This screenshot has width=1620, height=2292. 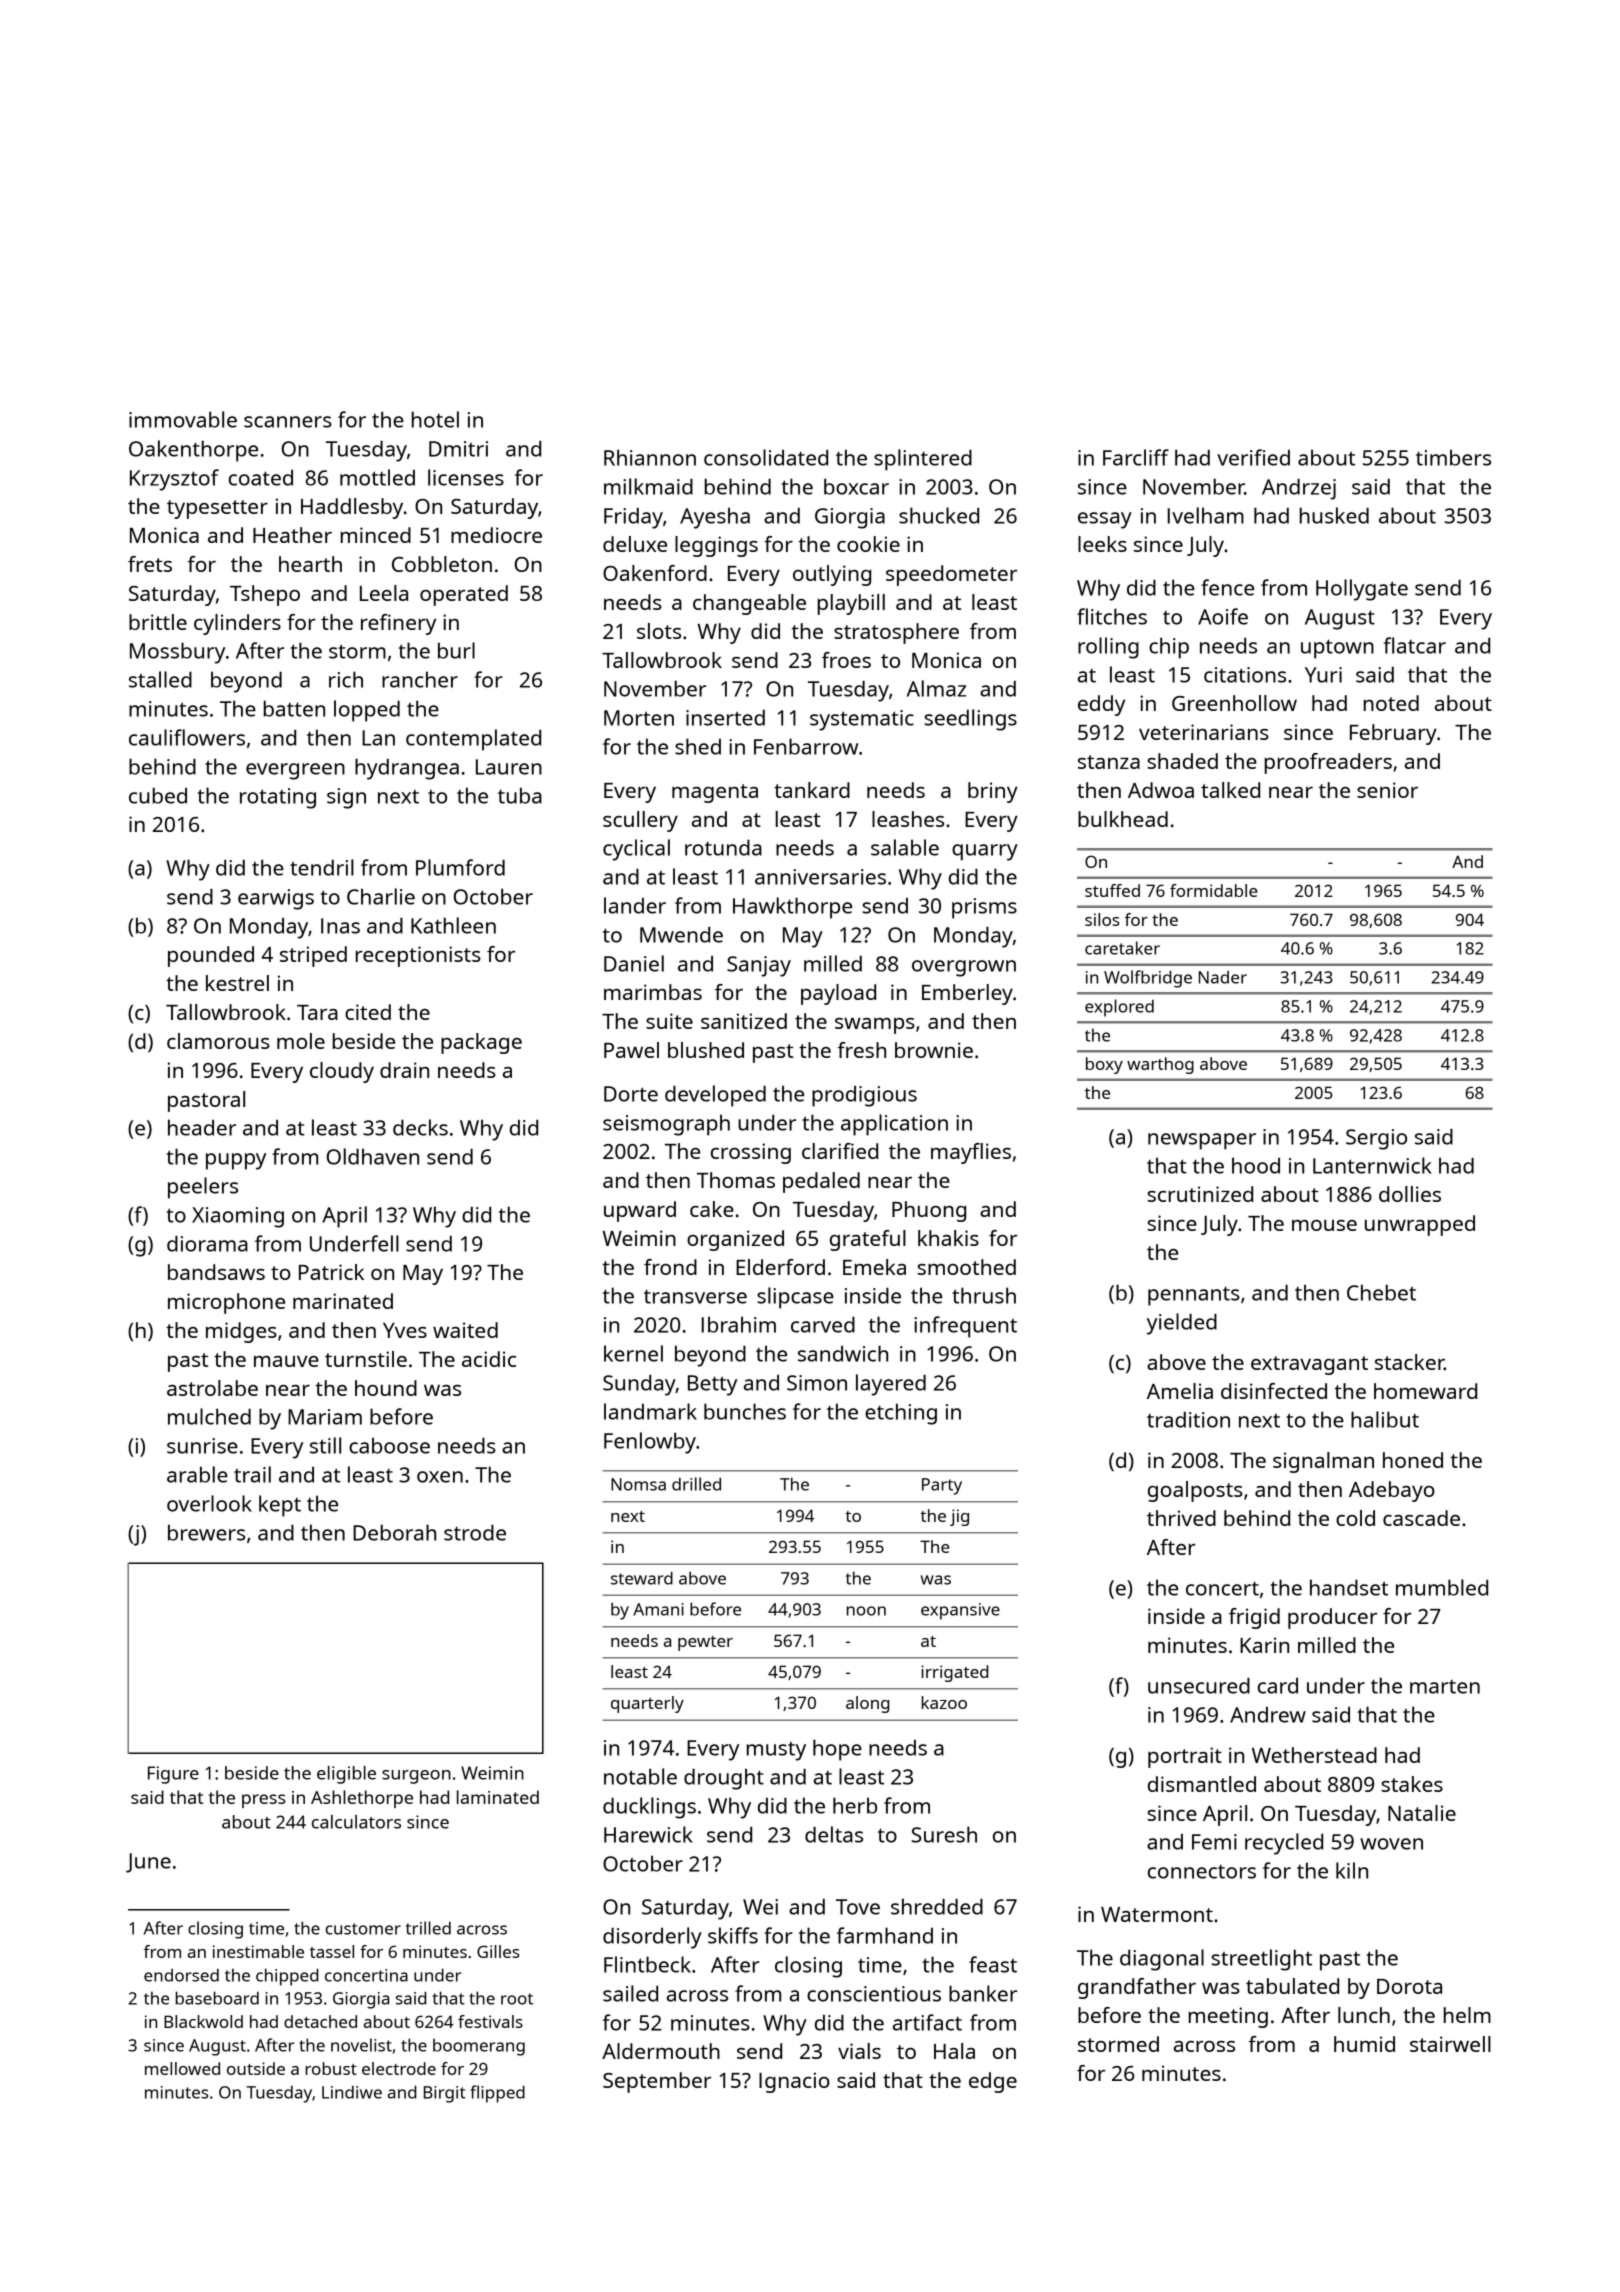 I want to click on edge, so click(x=993, y=2082).
